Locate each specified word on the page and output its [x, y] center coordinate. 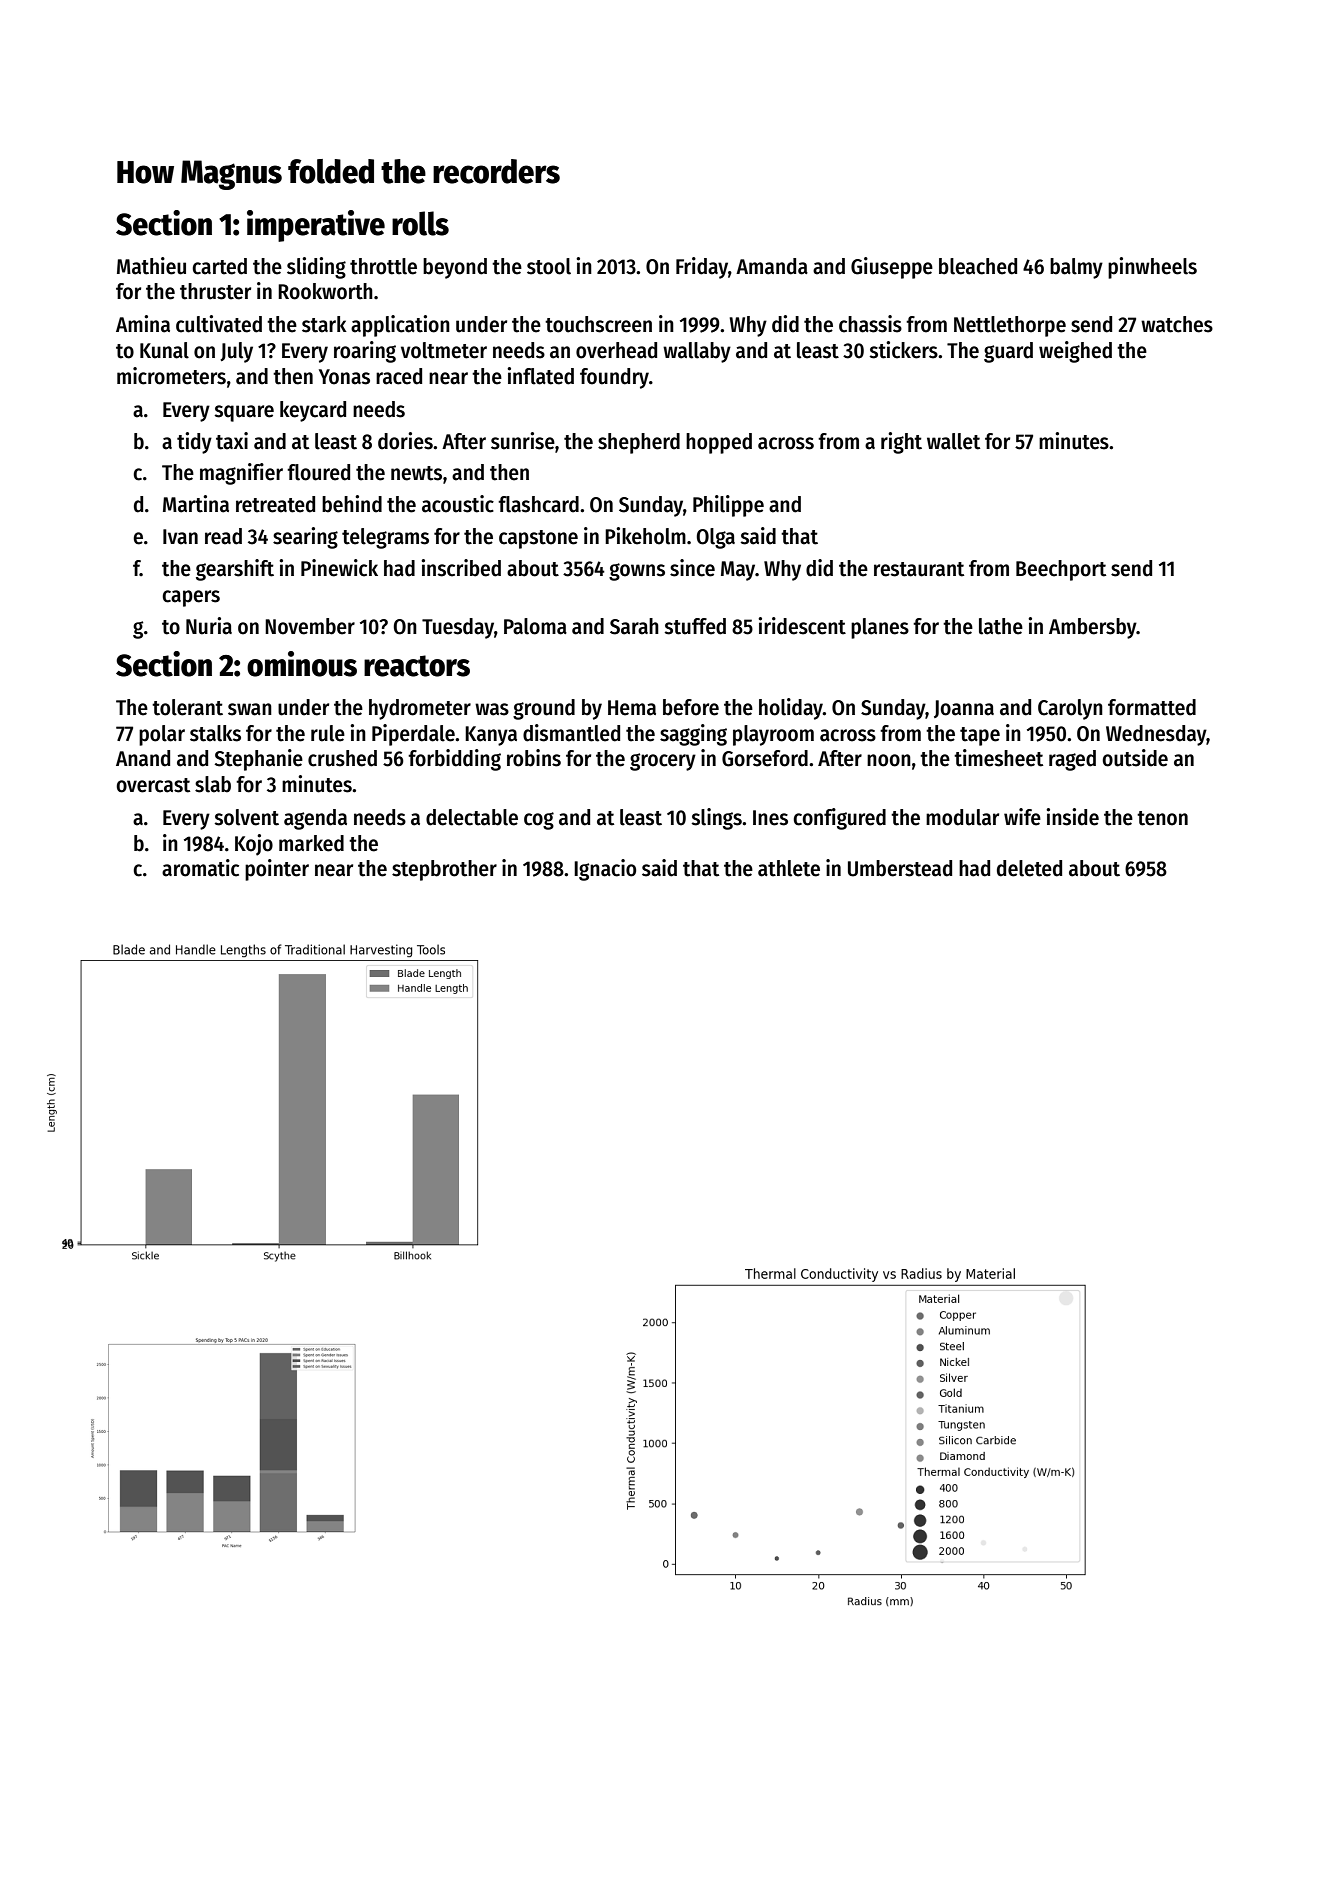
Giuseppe [892, 268]
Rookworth [325, 291]
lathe [1001, 626]
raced [399, 376]
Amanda [772, 266]
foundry [614, 378]
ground [544, 709]
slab [213, 784]
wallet [953, 441]
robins [534, 758]
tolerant [187, 707]
